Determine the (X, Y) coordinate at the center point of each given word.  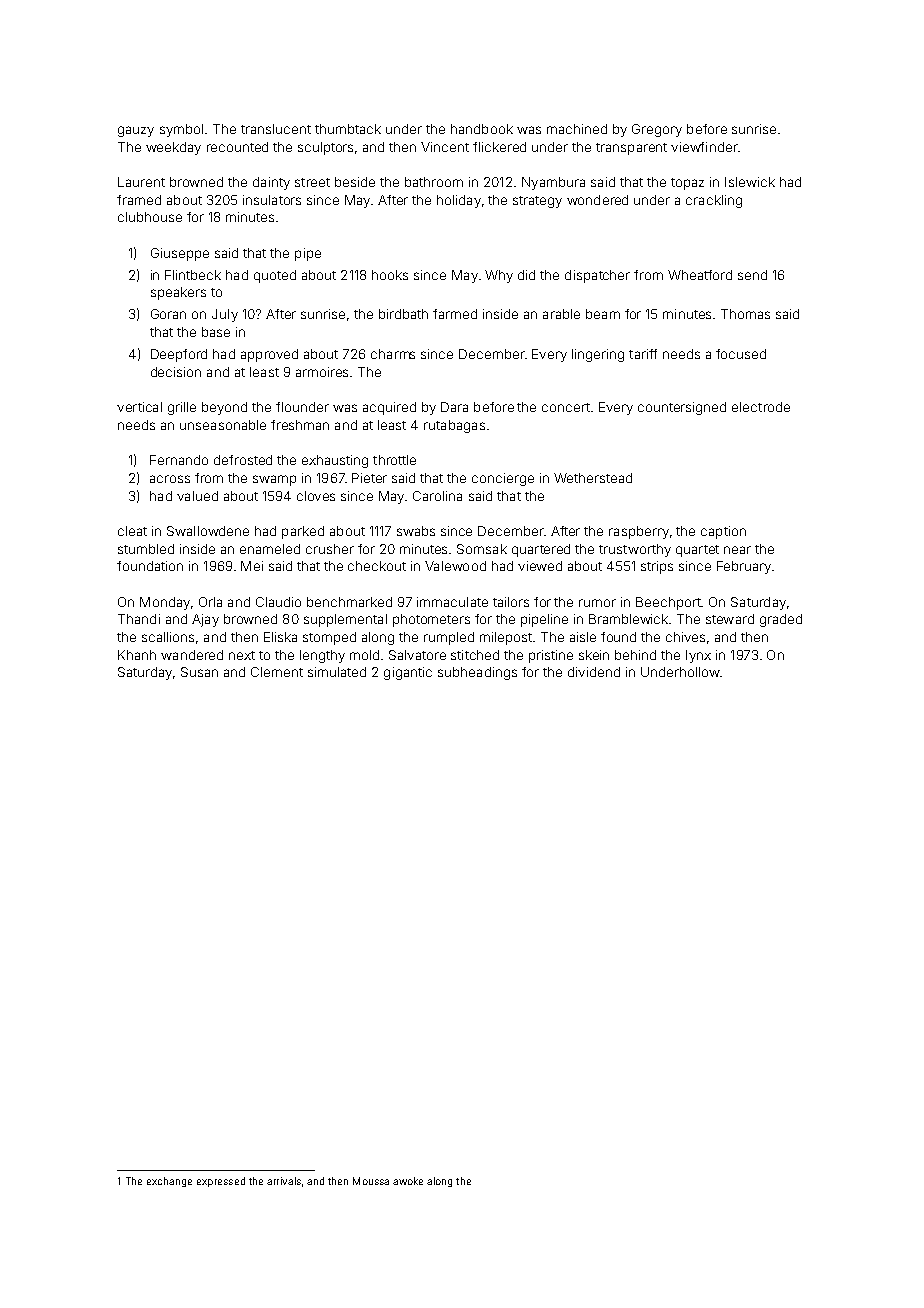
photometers (431, 620)
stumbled (146, 549)
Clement (277, 672)
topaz (687, 184)
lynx (698, 656)
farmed (455, 314)
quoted (275, 276)
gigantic (408, 673)
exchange (169, 1182)
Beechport (668, 603)
